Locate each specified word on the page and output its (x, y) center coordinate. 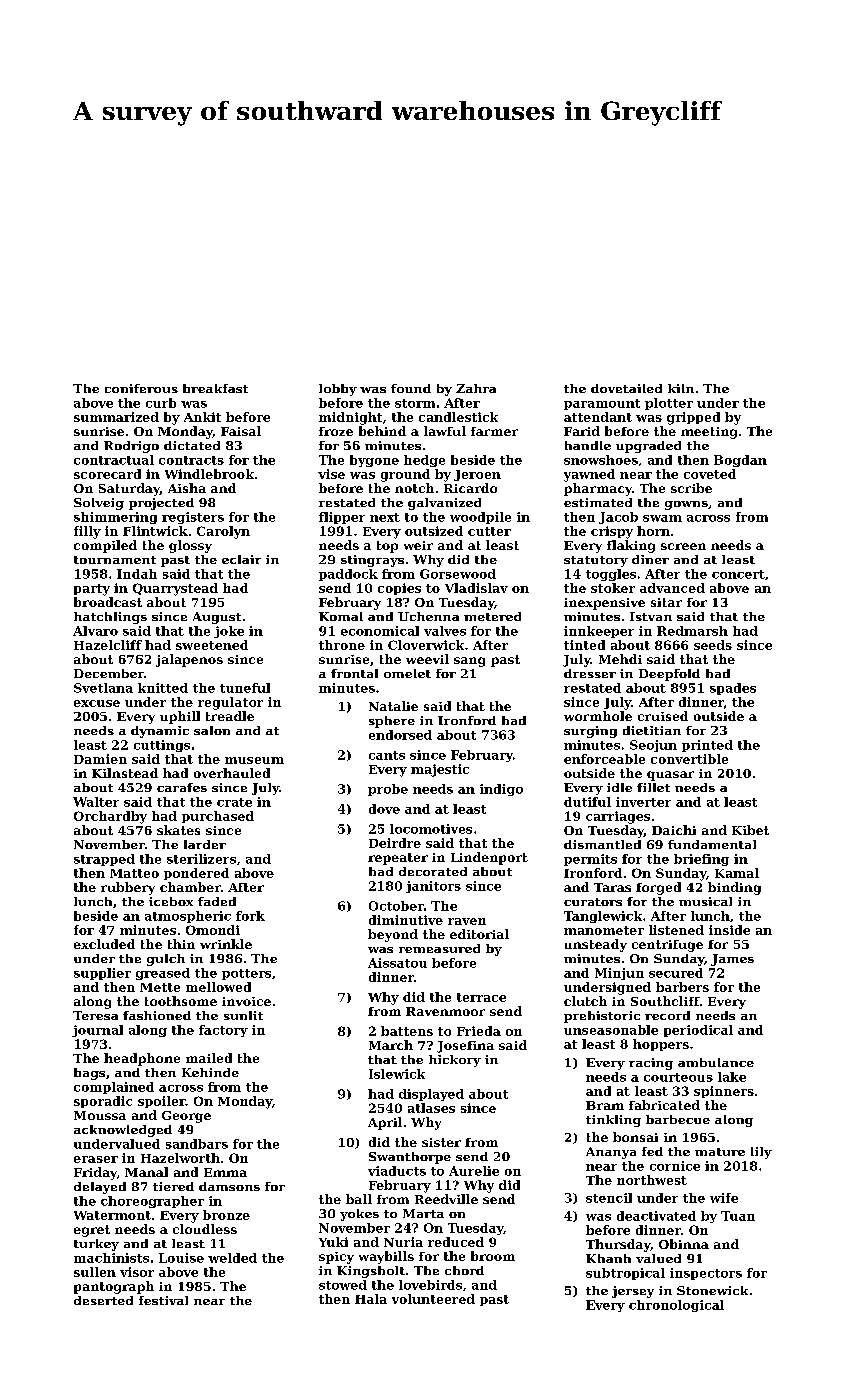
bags (89, 1074)
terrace (481, 997)
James (732, 960)
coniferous (141, 388)
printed (707, 746)
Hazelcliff (108, 645)
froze (336, 431)
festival (163, 1300)
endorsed (400, 735)
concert (738, 574)
